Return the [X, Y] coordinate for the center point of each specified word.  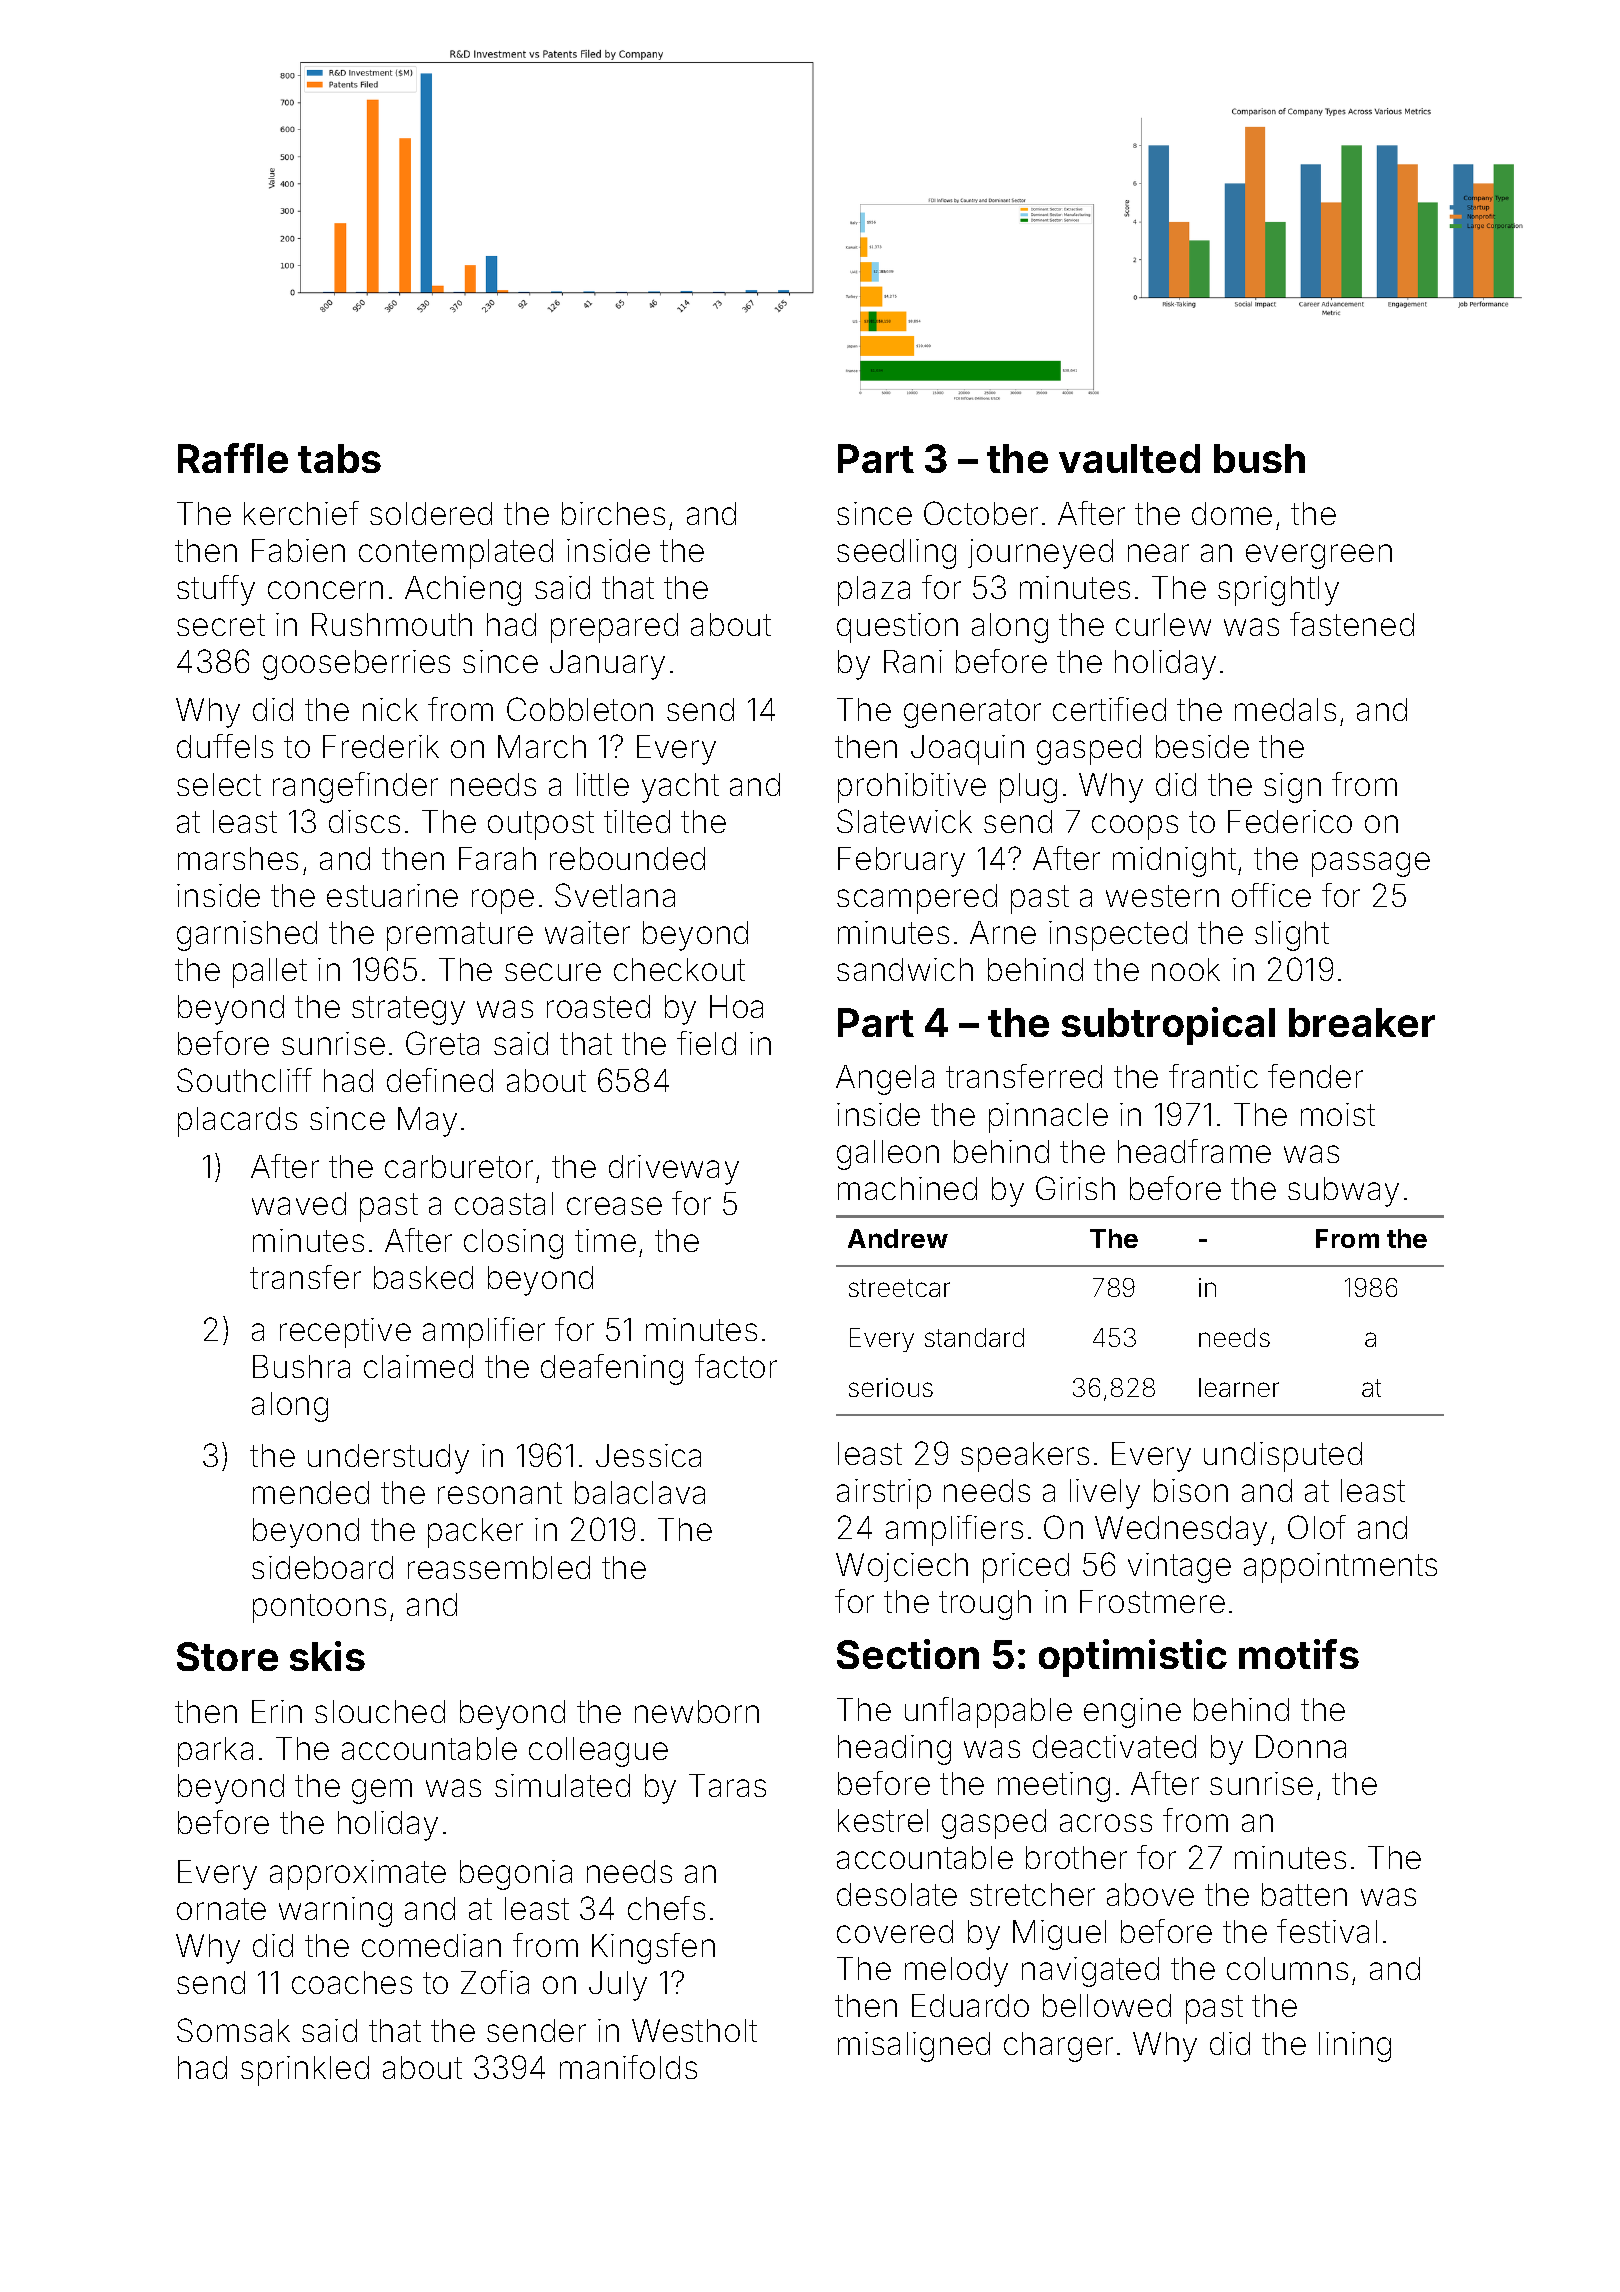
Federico [1290, 821]
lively [1105, 1494]
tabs [339, 458]
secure [553, 972]
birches [613, 513]
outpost [541, 825]
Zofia [495, 1982]
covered [895, 1931]
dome [1232, 513]
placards [237, 1122]
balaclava [640, 1492]
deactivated [1114, 1746]
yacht [680, 788]
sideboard [322, 1567]
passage [1371, 864]
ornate [221, 1909]
